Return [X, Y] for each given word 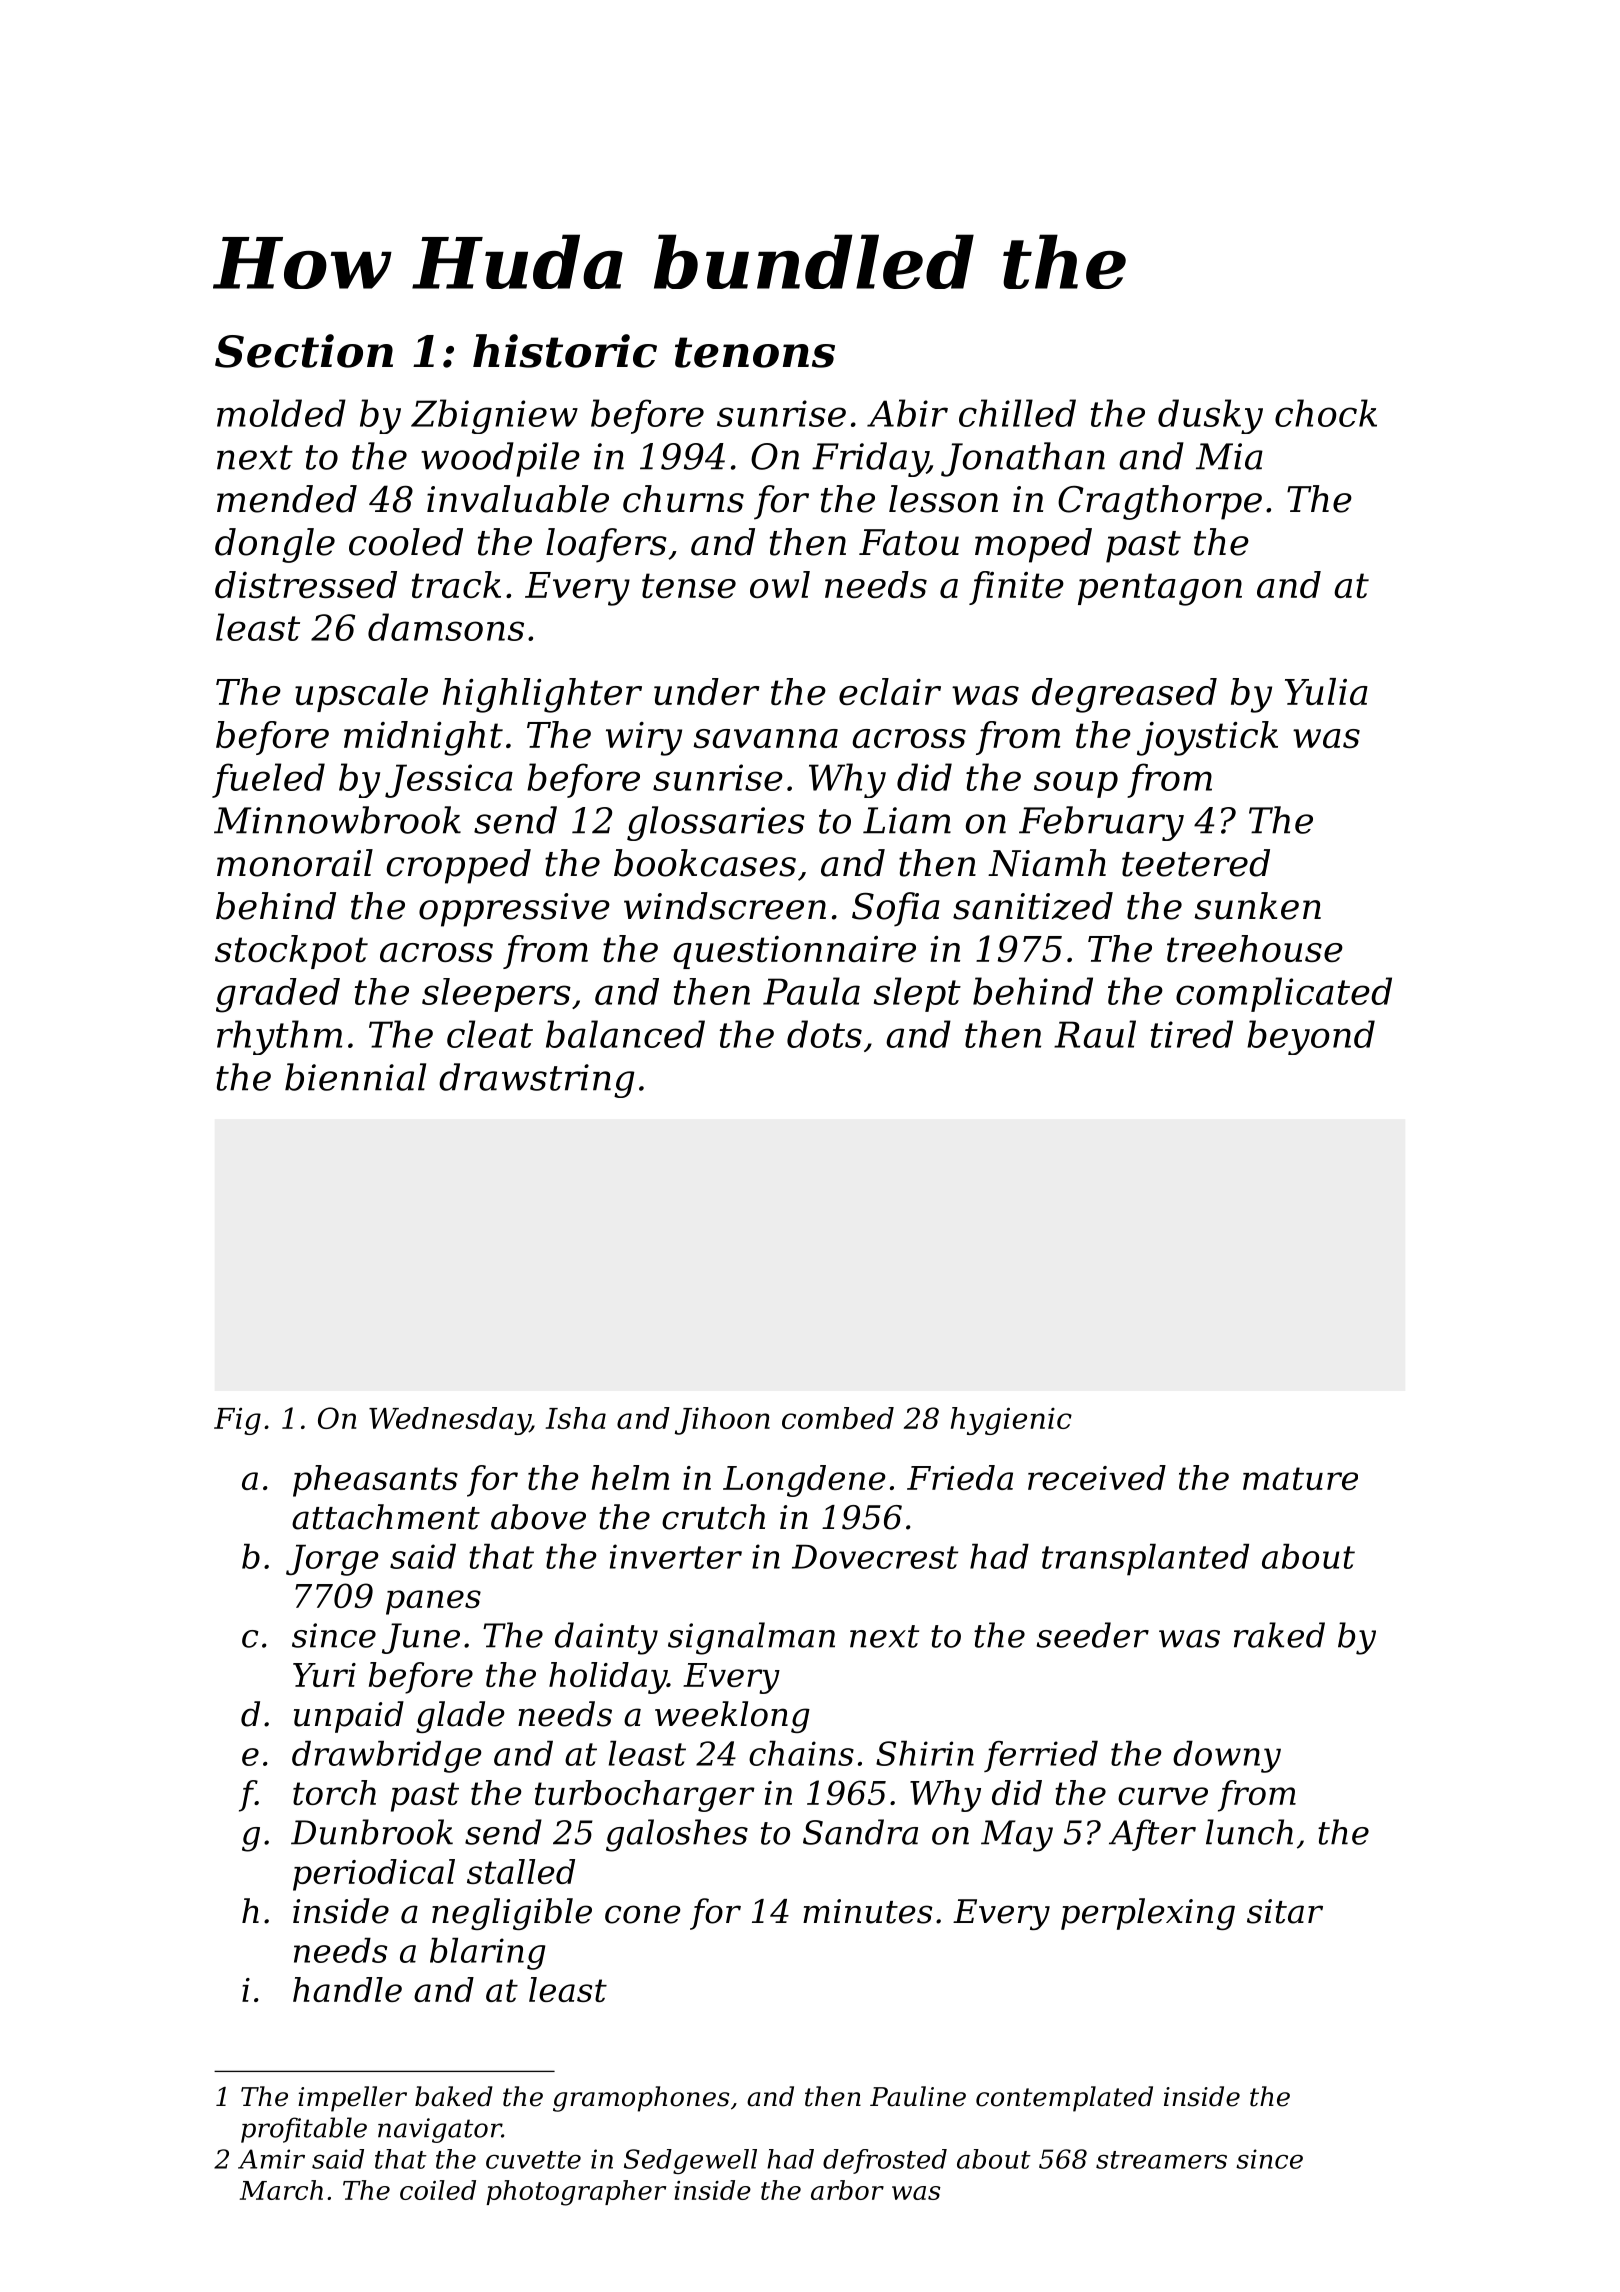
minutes [867, 1911]
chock [1326, 413]
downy [1227, 1757]
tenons [755, 352]
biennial [355, 1077]
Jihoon [722, 1421]
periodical [374, 1875]
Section [304, 351]
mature [1300, 1478]
